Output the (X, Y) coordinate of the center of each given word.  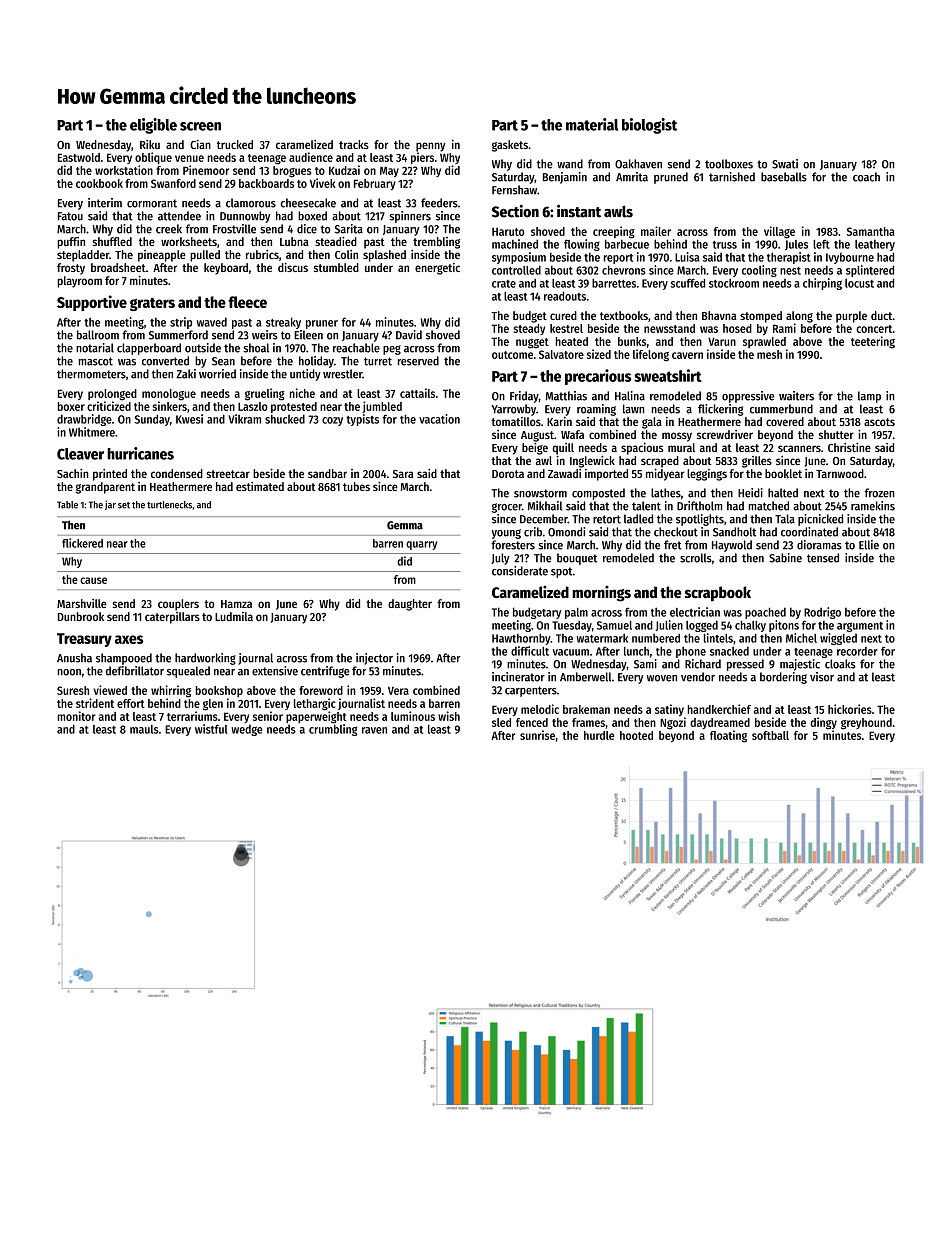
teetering (873, 342)
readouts (565, 296)
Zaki (186, 374)
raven (374, 730)
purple (851, 317)
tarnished (732, 177)
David (409, 335)
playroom (80, 282)
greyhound (866, 724)
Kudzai (344, 170)
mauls (144, 729)
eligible (153, 126)
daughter (410, 605)
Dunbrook (81, 616)
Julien (669, 625)
